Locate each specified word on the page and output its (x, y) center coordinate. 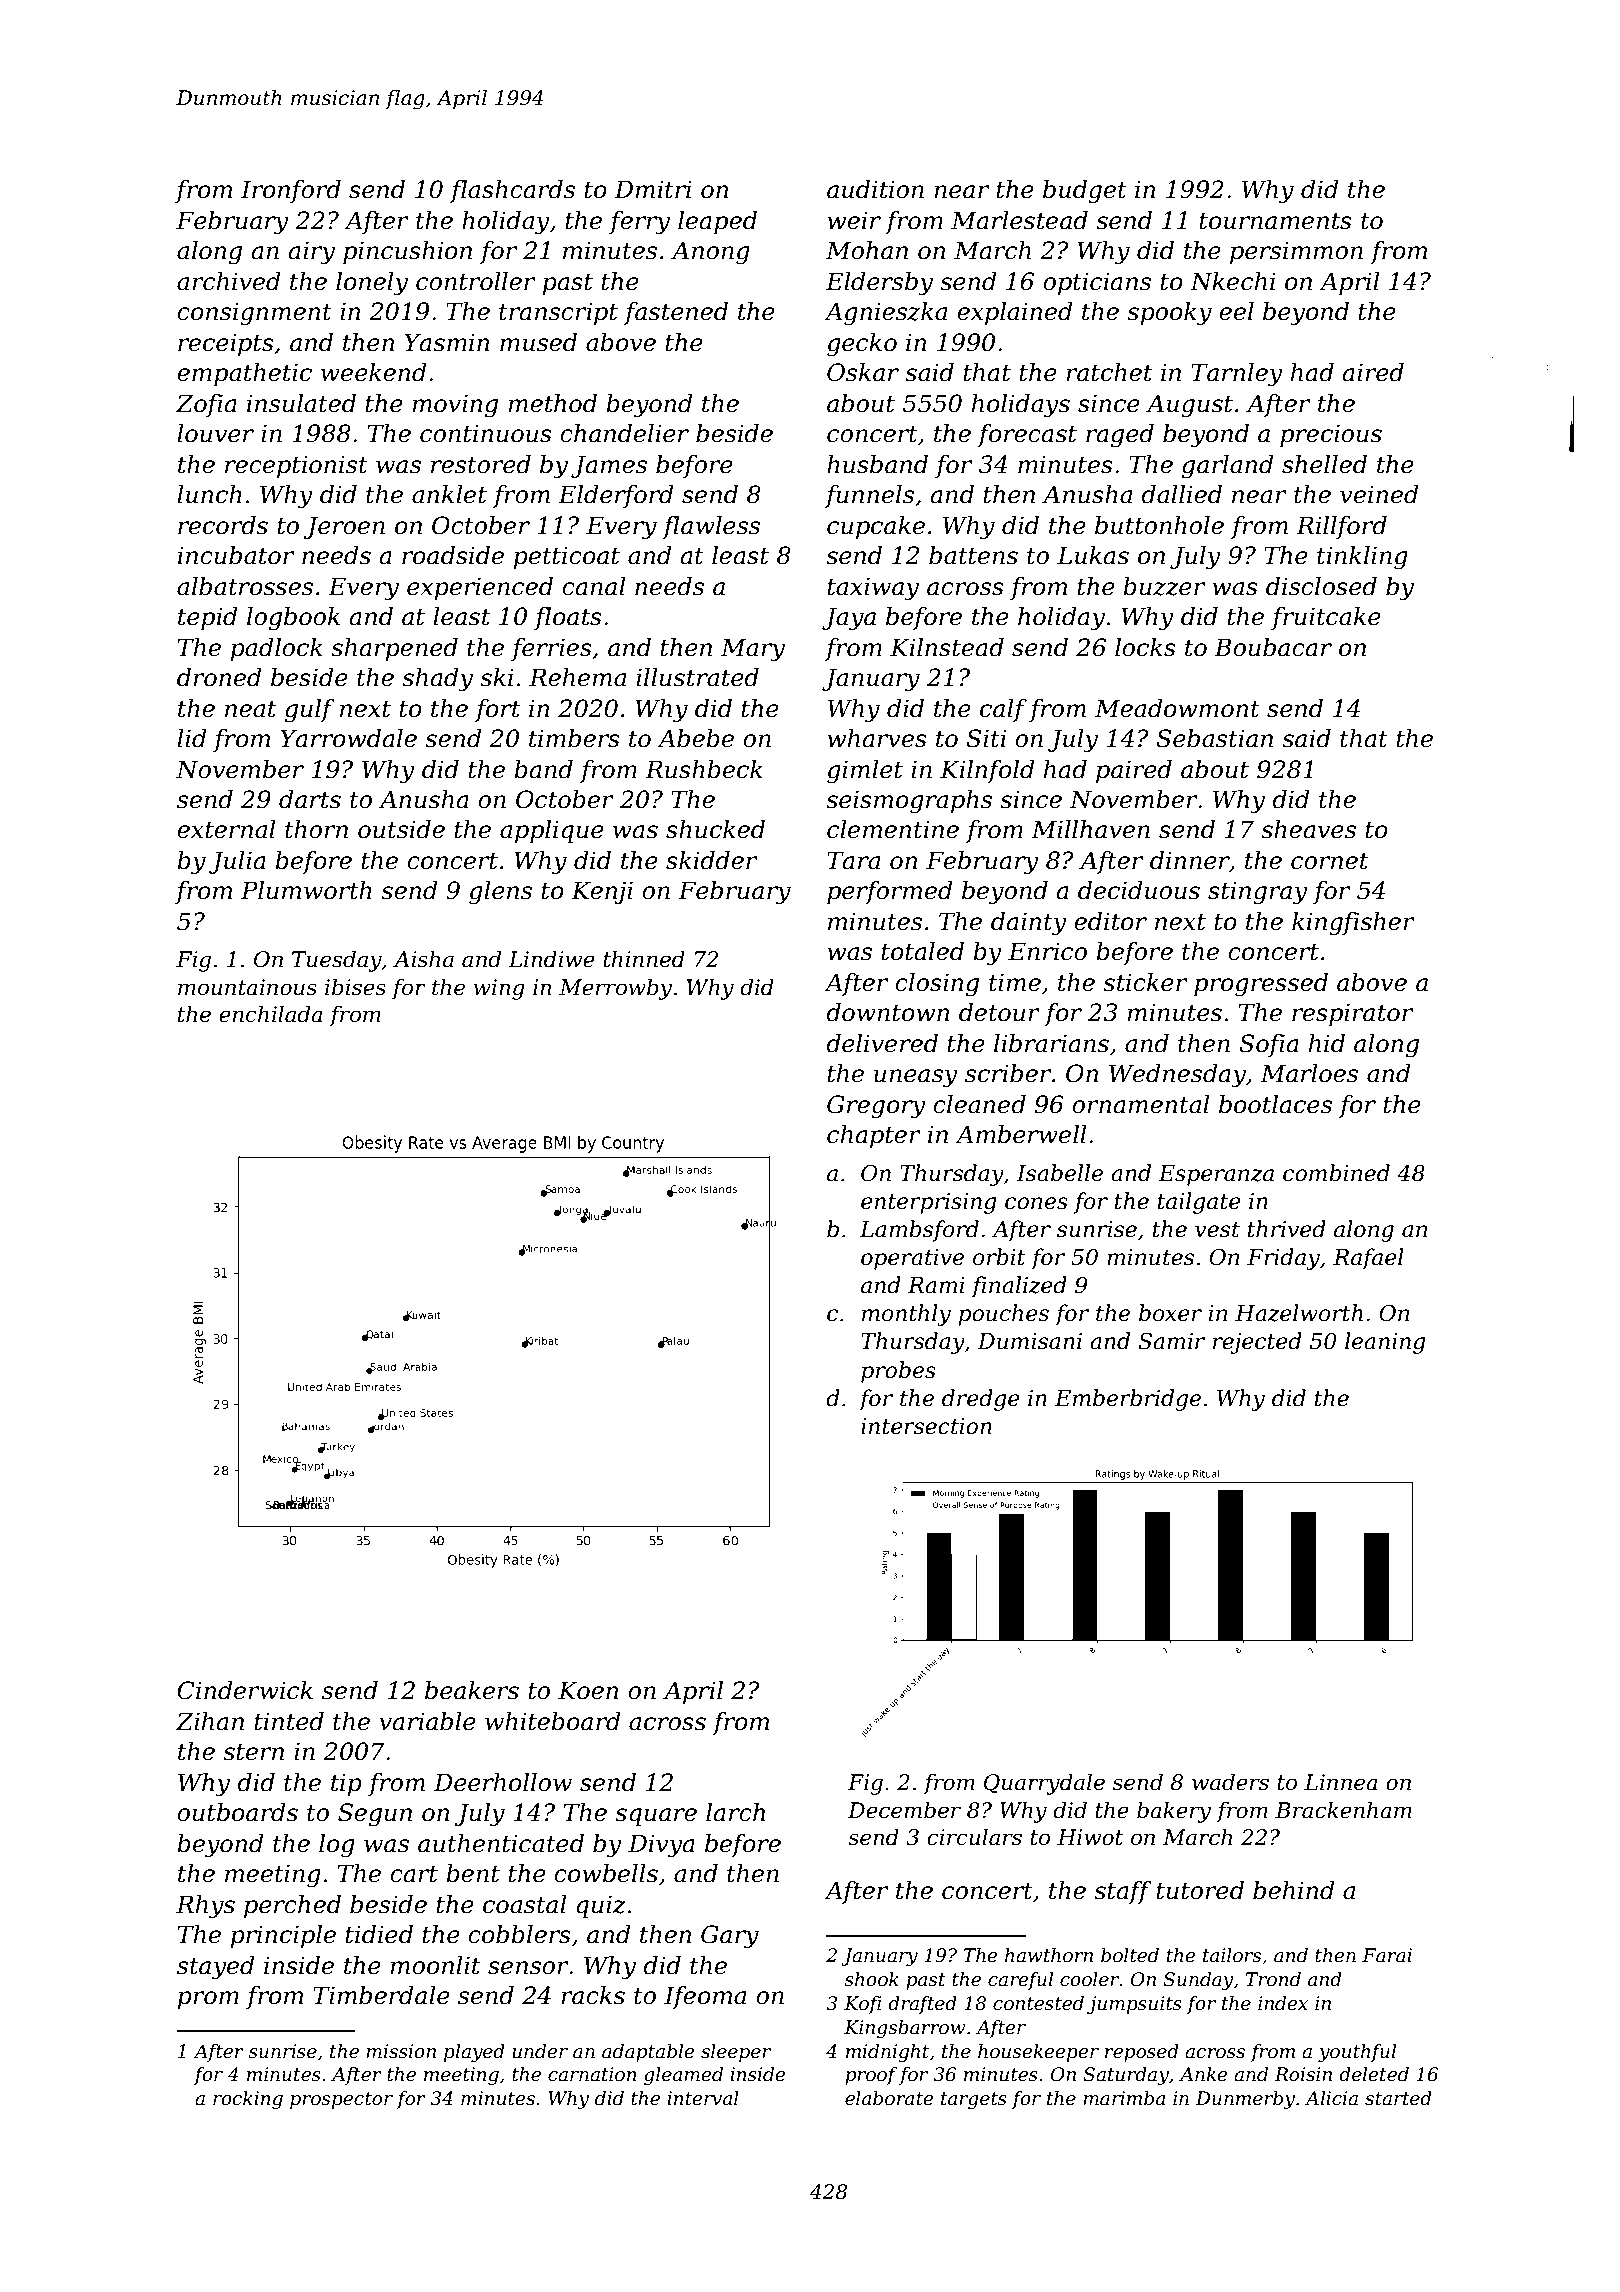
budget (1085, 192)
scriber (1008, 1073)
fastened (676, 313)
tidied (379, 1934)
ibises (355, 987)
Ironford (291, 191)
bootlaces (1275, 1104)
